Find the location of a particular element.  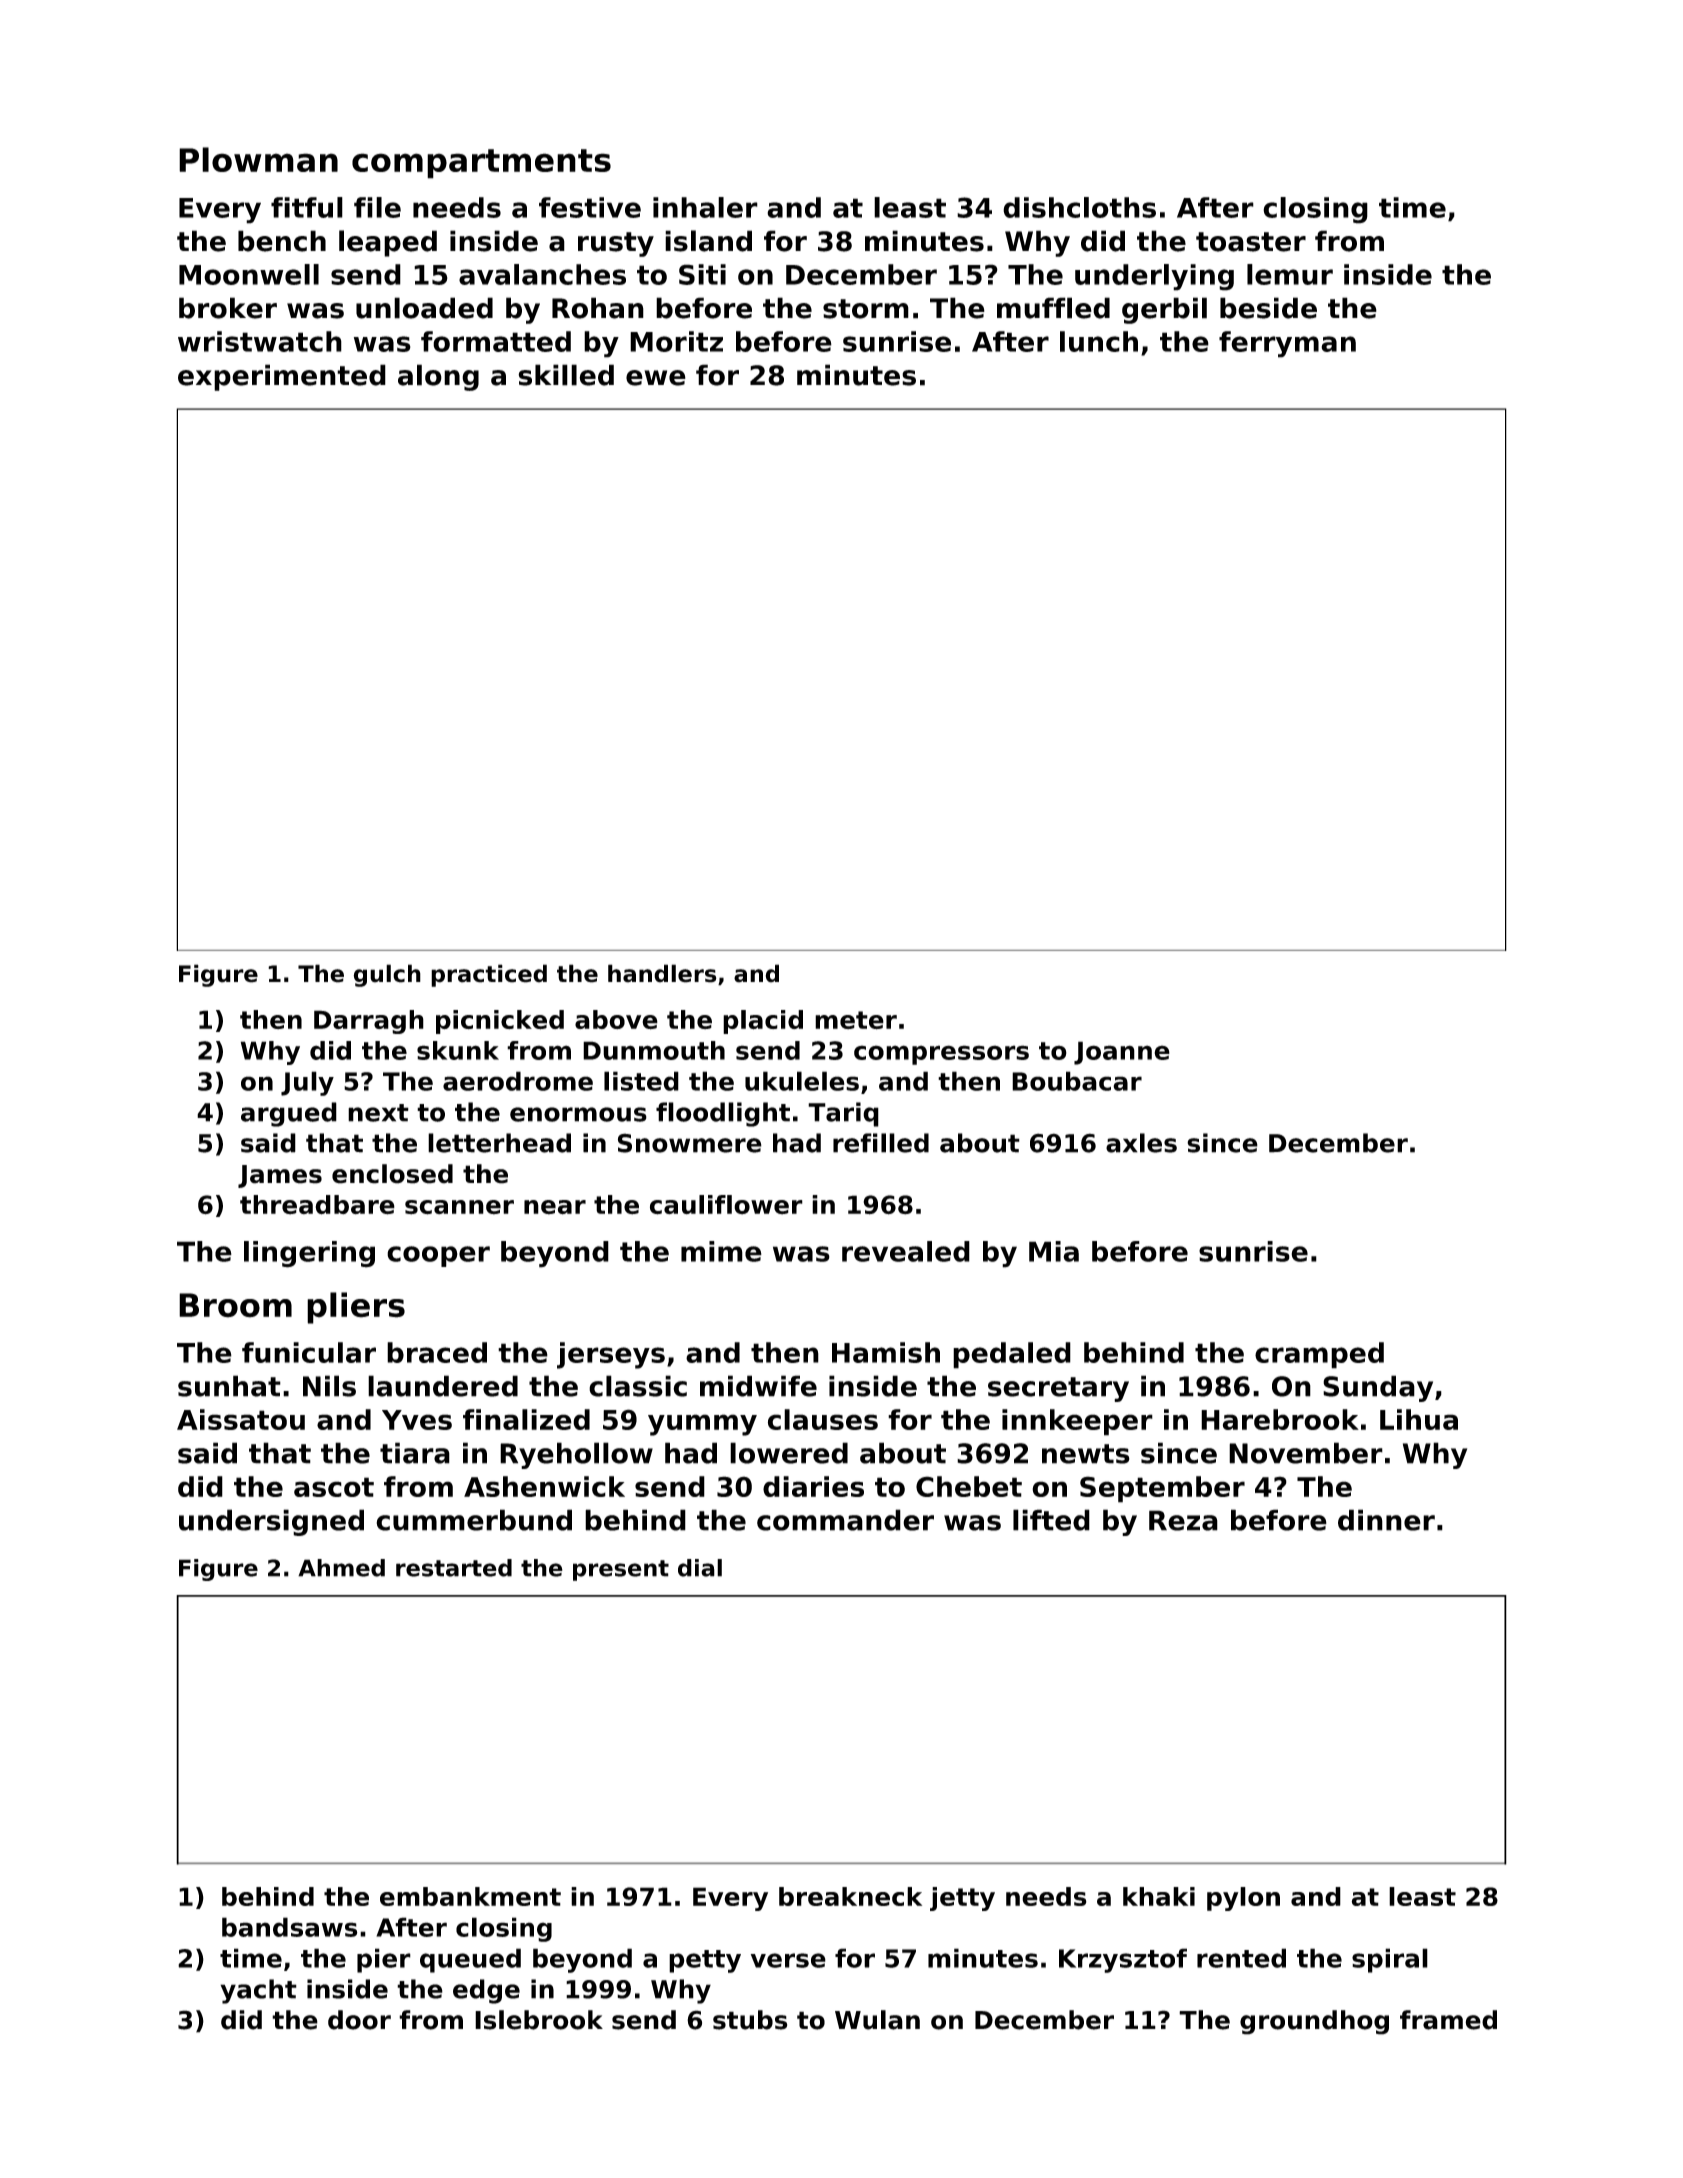

petty is located at coordinates (705, 1961).
